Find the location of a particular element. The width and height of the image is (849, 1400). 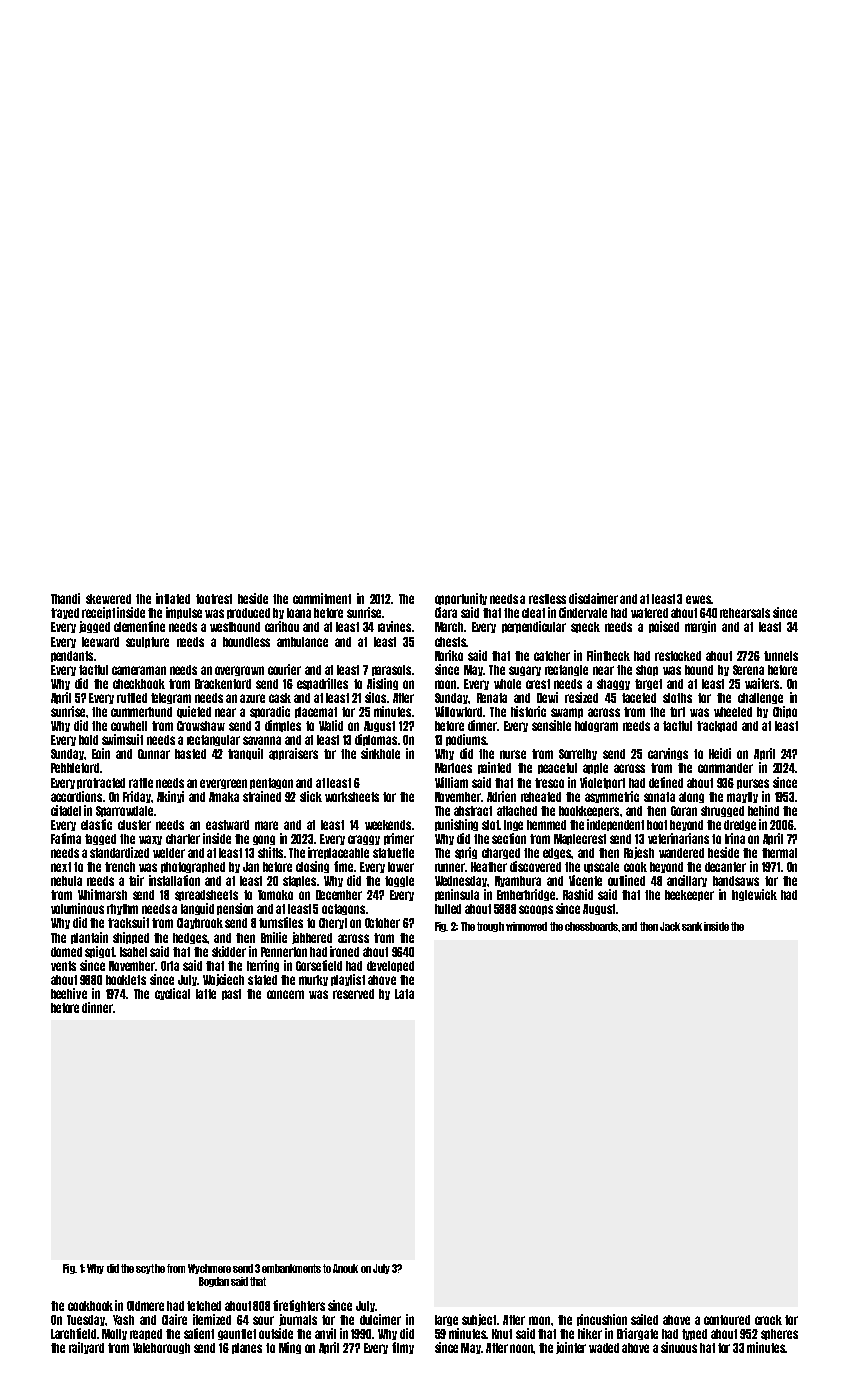

tranquil is located at coordinates (245, 754).
